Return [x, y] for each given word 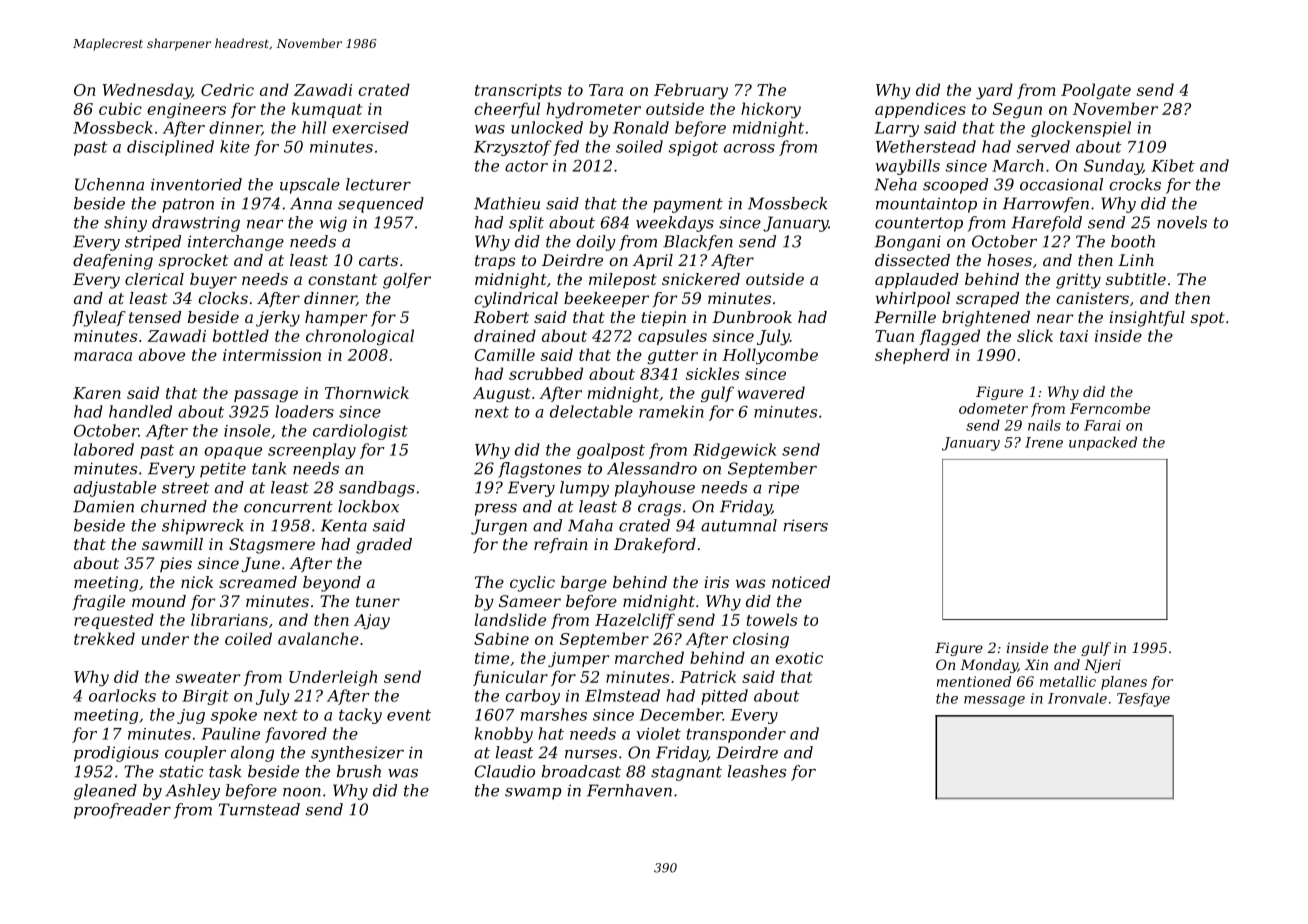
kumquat [327, 110]
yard [994, 91]
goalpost [611, 451]
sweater [208, 677]
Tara [606, 90]
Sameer [530, 601]
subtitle [1136, 279]
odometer [993, 408]
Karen [97, 393]
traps [495, 262]
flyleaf [99, 319]
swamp [533, 794]
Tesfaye [1143, 700]
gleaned [105, 792]
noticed [801, 582]
